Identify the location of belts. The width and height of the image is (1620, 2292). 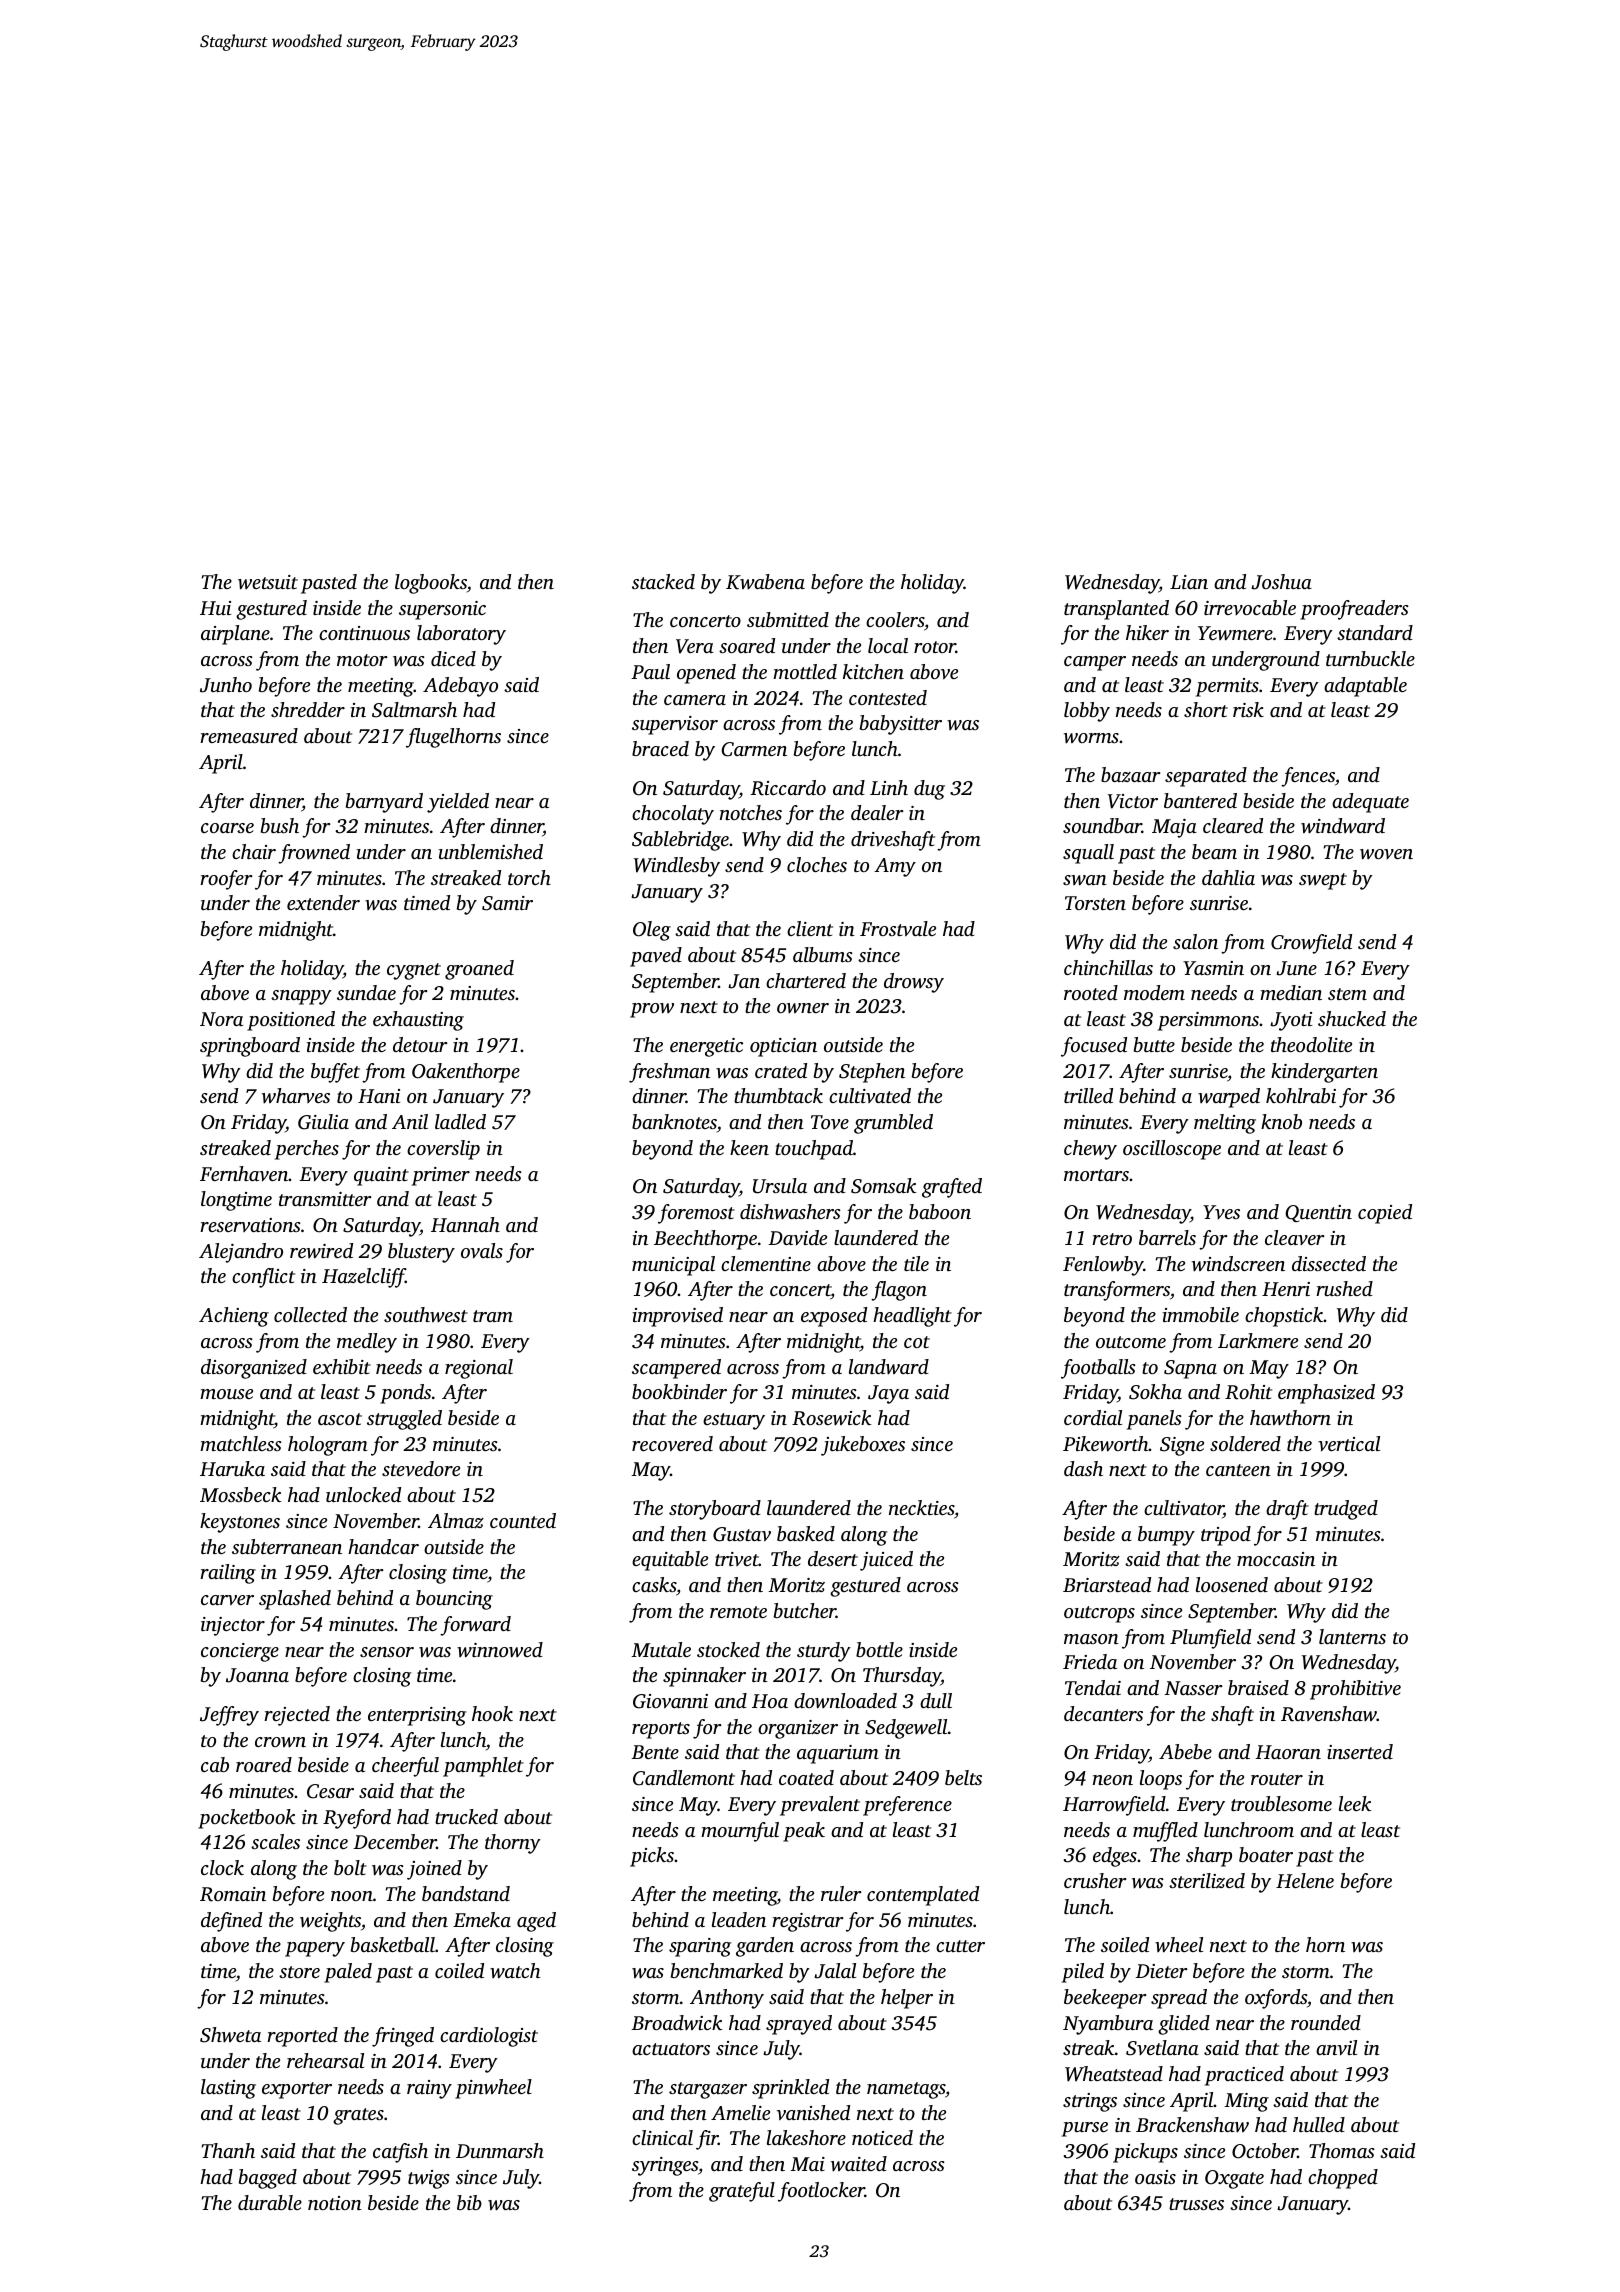
(963, 1777).
